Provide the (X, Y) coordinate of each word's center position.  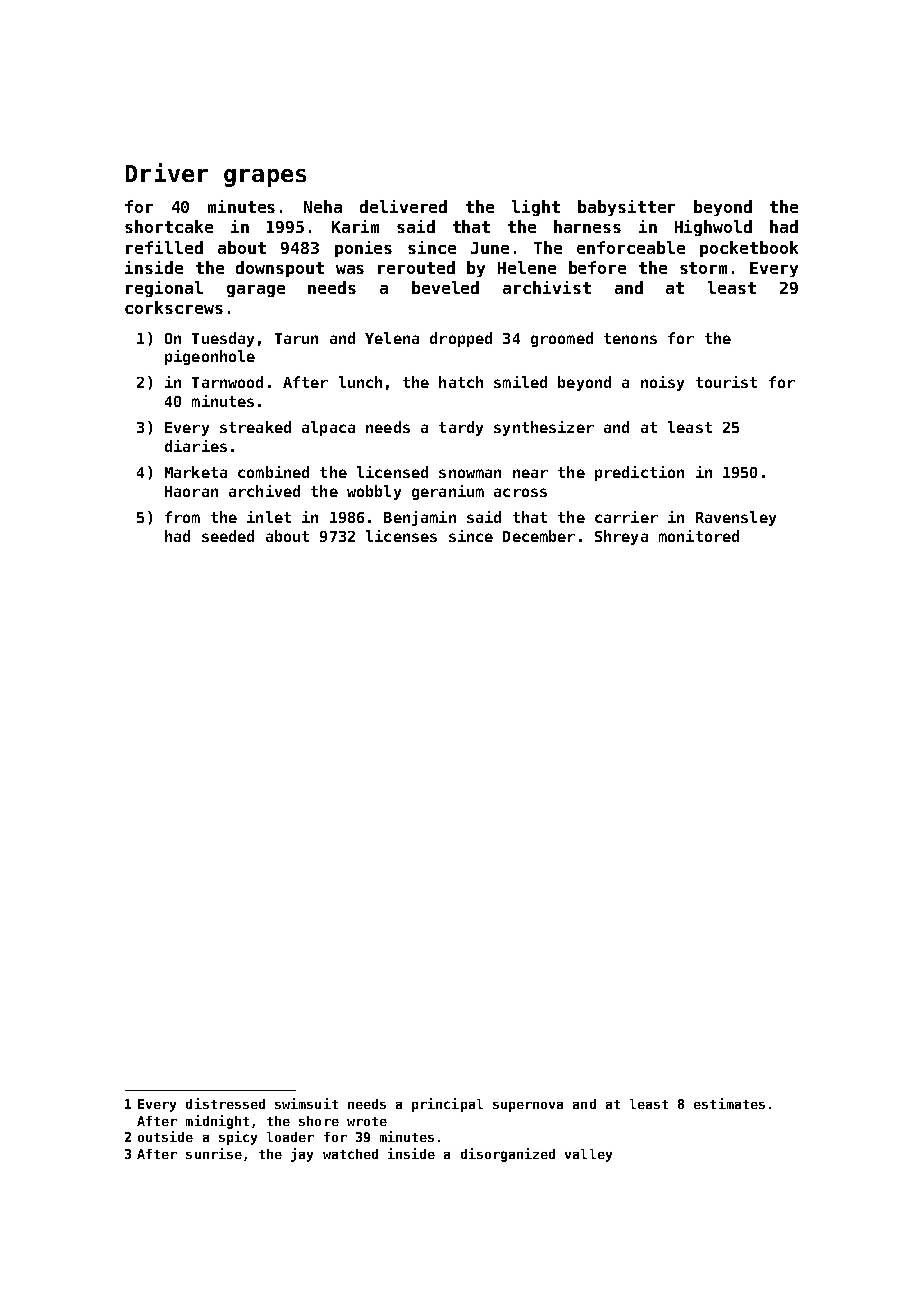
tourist (726, 382)
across (520, 492)
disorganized (508, 1155)
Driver (167, 172)
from (182, 517)
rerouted (416, 267)
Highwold (713, 228)
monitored (699, 536)
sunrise (214, 1153)
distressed (225, 1103)
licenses (401, 536)
